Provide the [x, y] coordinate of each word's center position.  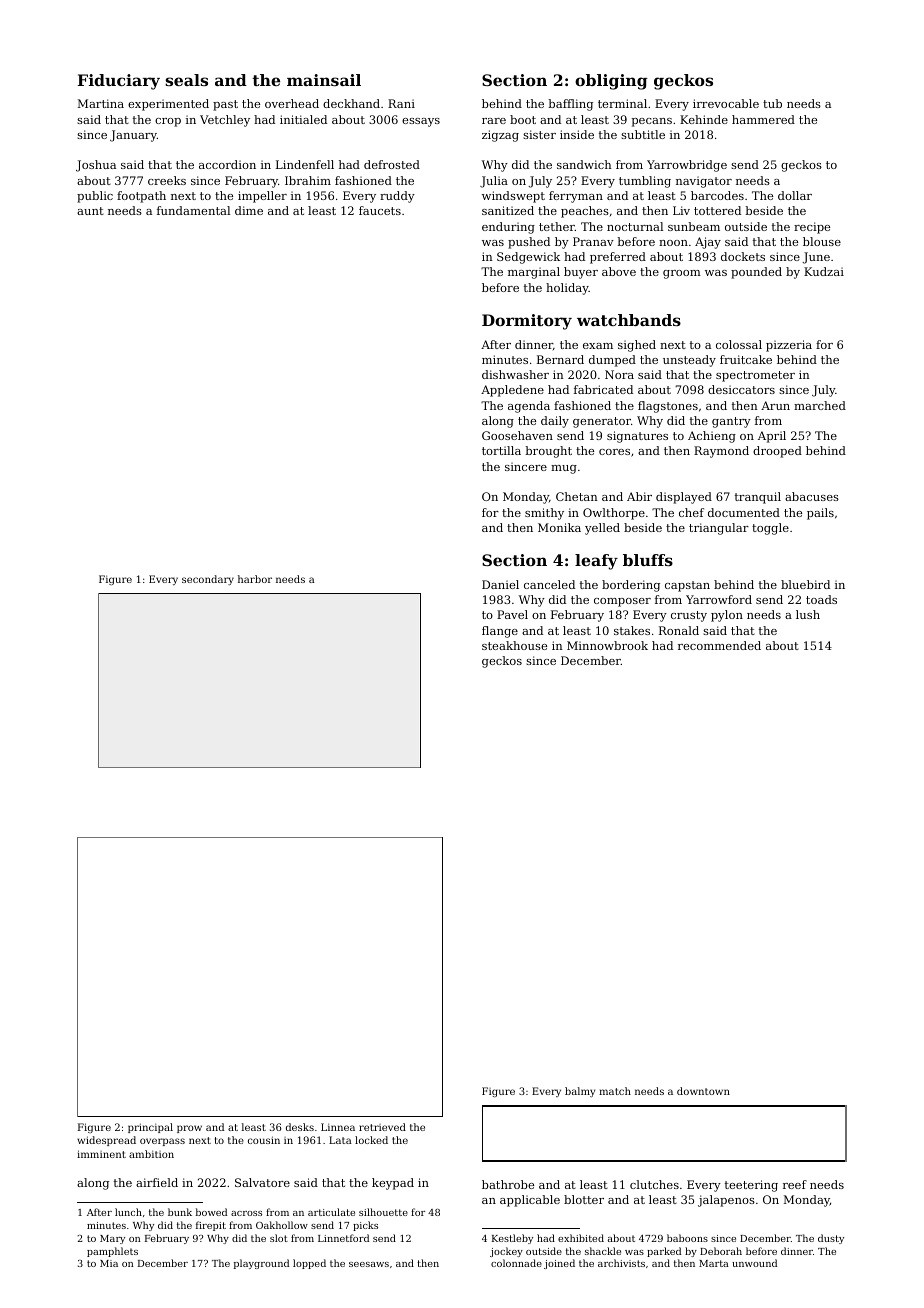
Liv [681, 210]
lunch [128, 1212]
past [225, 105]
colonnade [516, 1263]
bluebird [805, 584]
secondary [208, 580]
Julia [494, 182]
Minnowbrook [607, 645]
